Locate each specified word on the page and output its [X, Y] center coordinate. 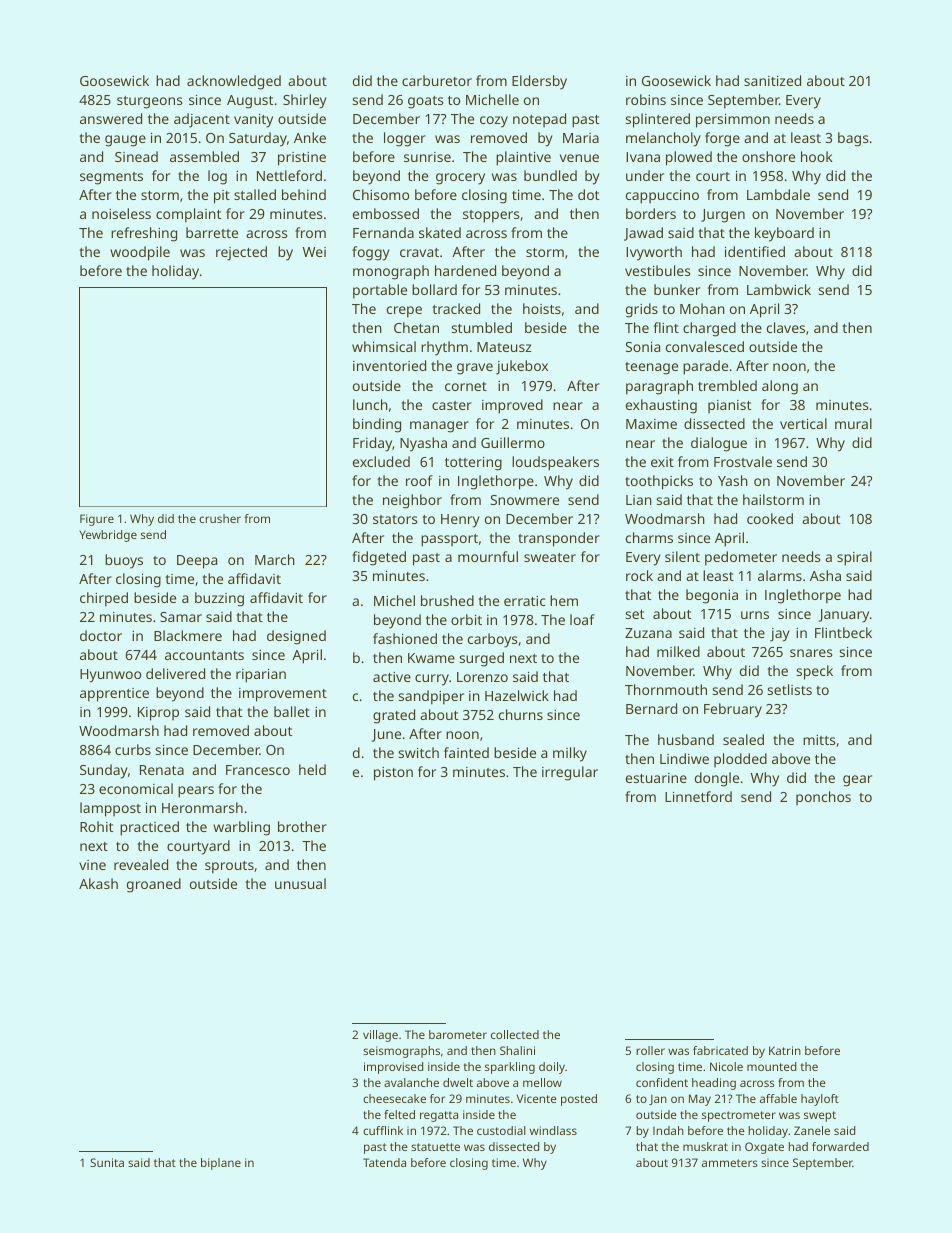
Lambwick [779, 289]
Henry [460, 521]
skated [440, 232]
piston [393, 774]
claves [786, 327]
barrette [212, 232]
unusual [300, 883]
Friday [372, 444]
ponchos [823, 798]
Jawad [643, 234]
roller [650, 1050]
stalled [255, 194]
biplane [221, 1164]
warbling [241, 828]
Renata [162, 770]
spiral [854, 558]
